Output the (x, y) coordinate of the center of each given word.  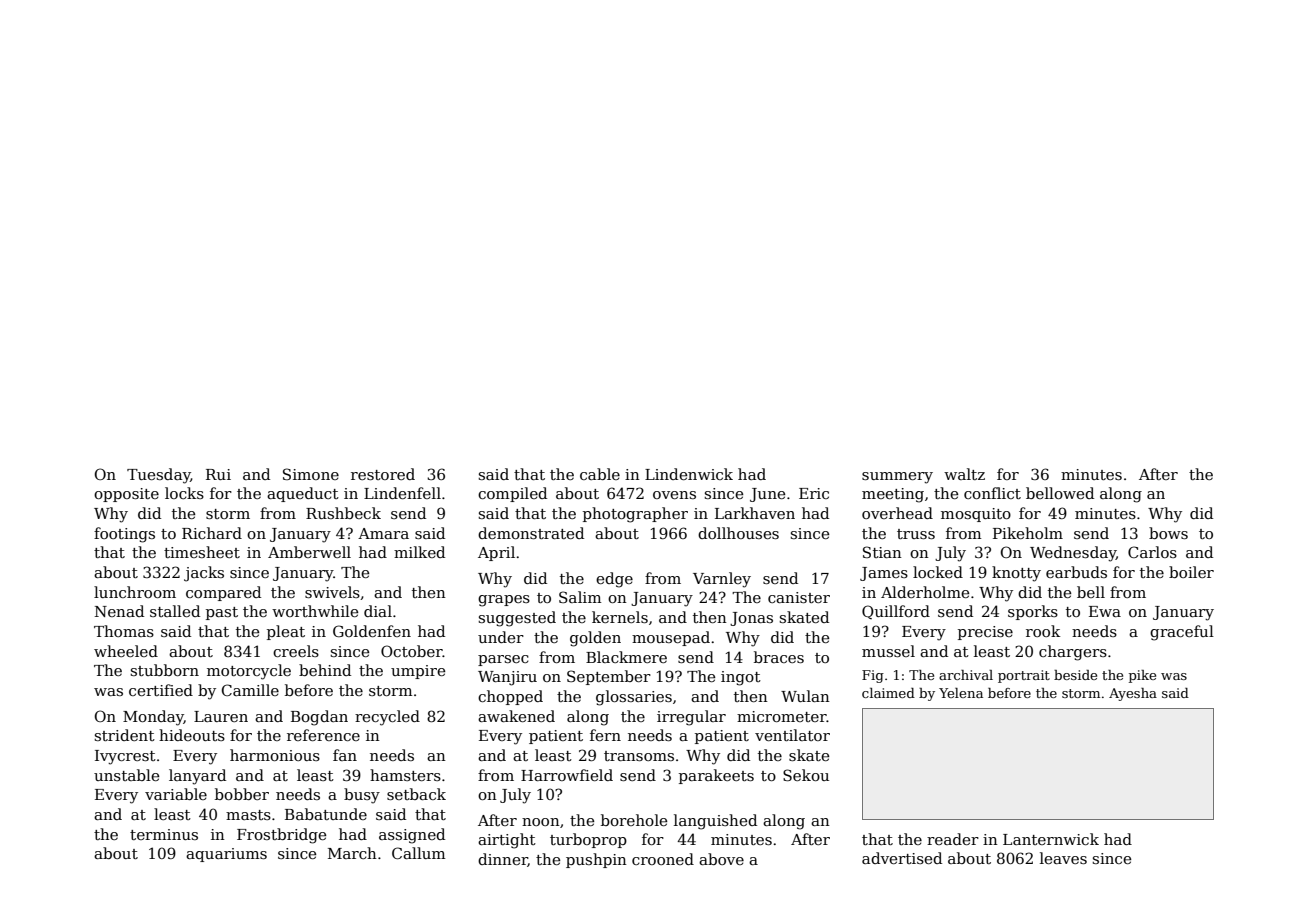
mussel (888, 651)
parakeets (716, 776)
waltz (964, 474)
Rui (218, 474)
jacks (204, 574)
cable (600, 474)
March (352, 853)
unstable (126, 775)
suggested (517, 619)
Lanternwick (1051, 839)
